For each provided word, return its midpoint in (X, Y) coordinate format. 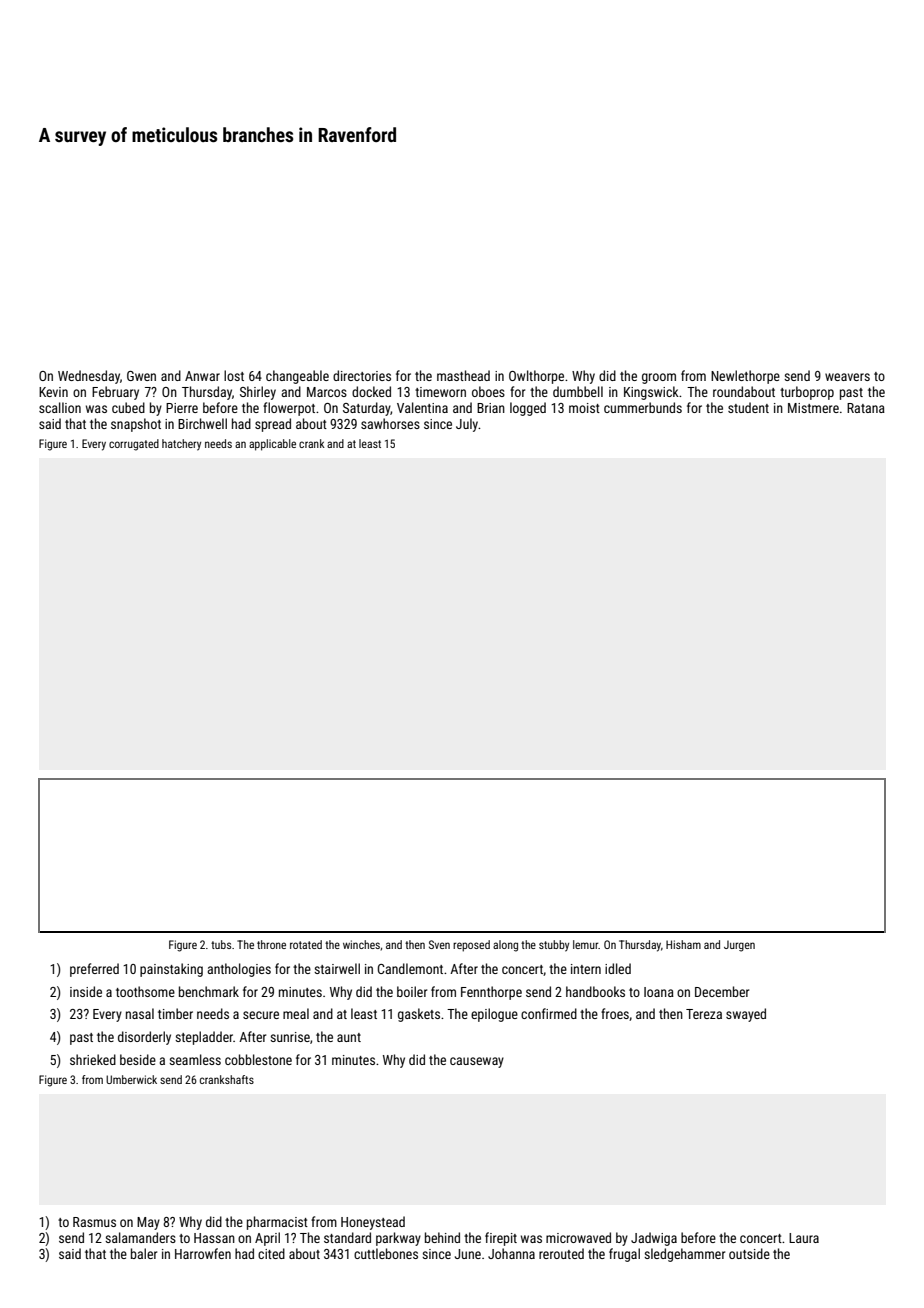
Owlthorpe (536, 377)
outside (749, 1253)
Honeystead (373, 1223)
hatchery (181, 445)
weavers (847, 377)
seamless (195, 1059)
